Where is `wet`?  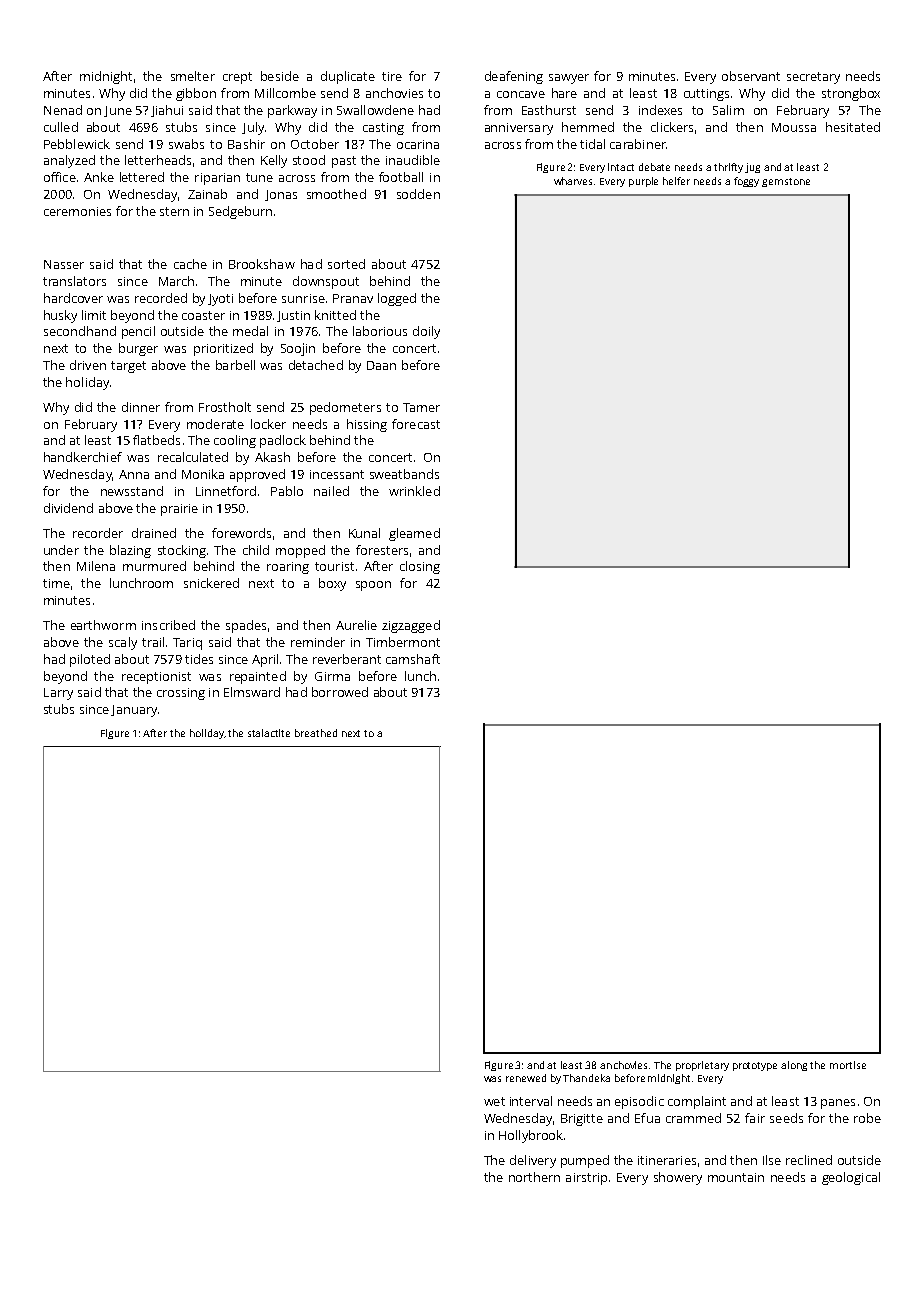
wet is located at coordinates (494, 1101).
